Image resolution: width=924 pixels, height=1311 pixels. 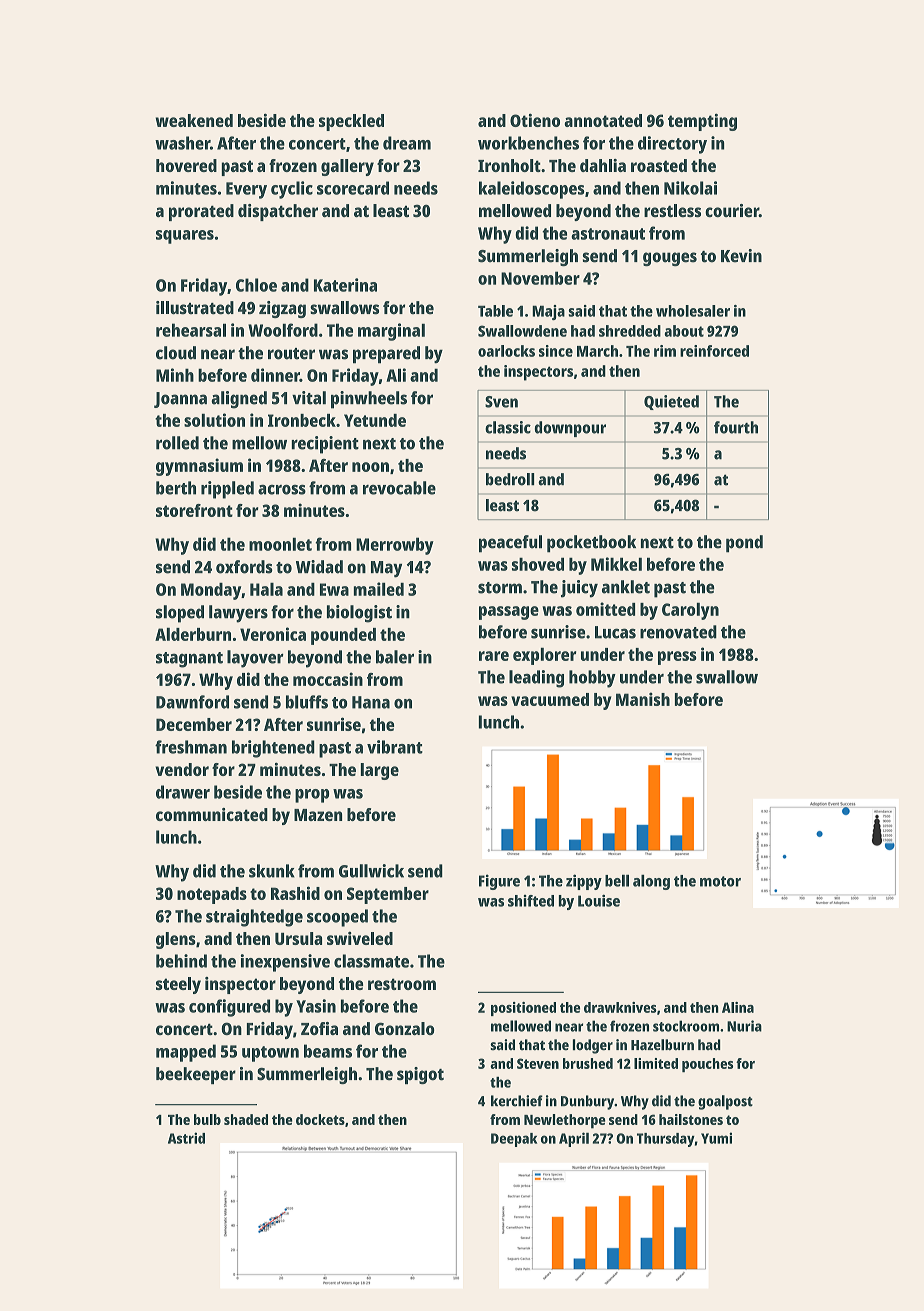 What do you see at coordinates (608, 234) in the screenshot?
I see `astronaut` at bounding box center [608, 234].
